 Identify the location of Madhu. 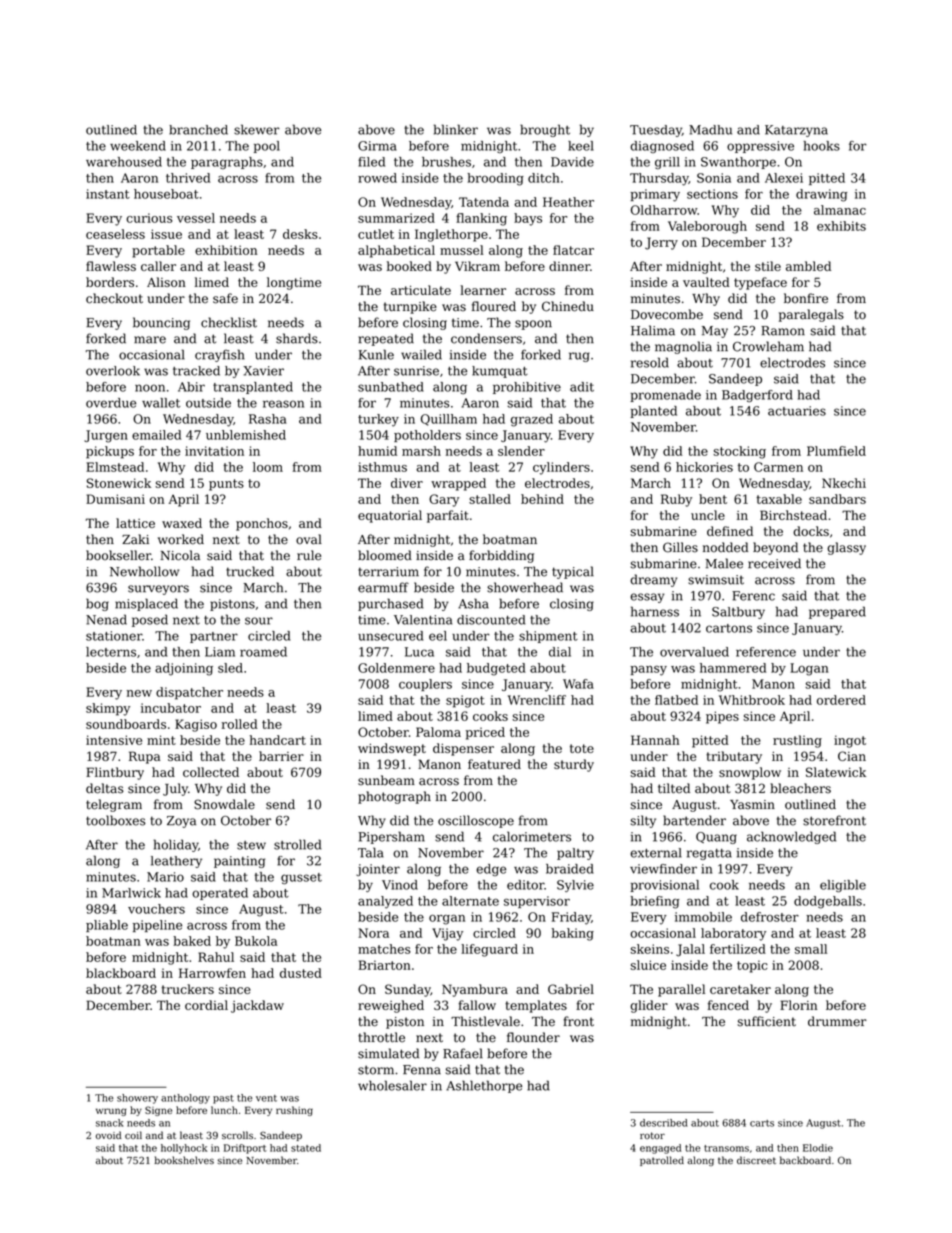
(710, 130).
